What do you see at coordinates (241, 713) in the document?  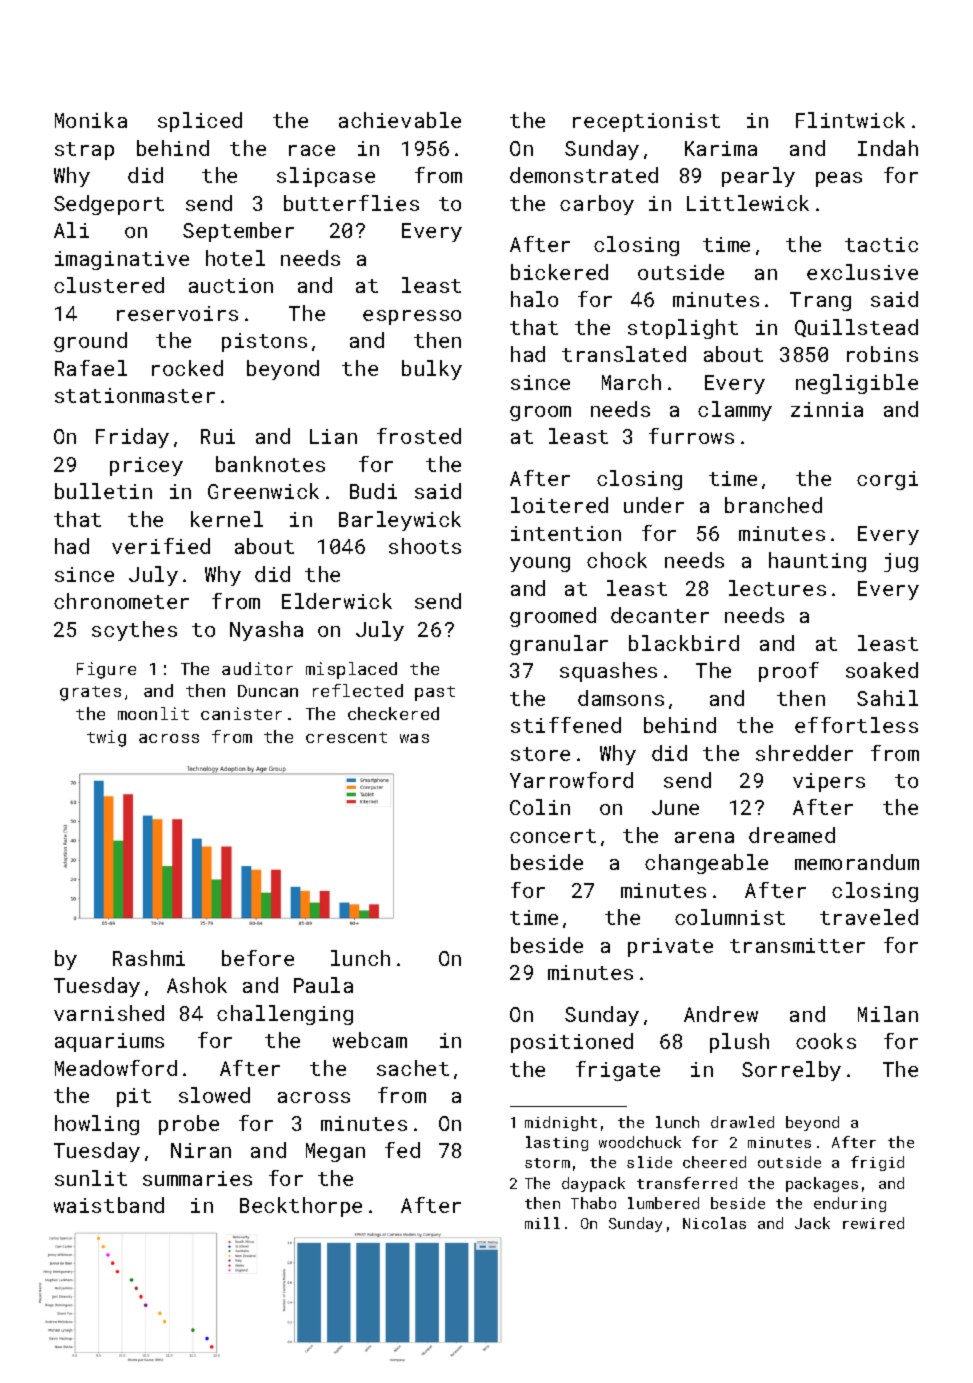 I see `canister` at bounding box center [241, 713].
